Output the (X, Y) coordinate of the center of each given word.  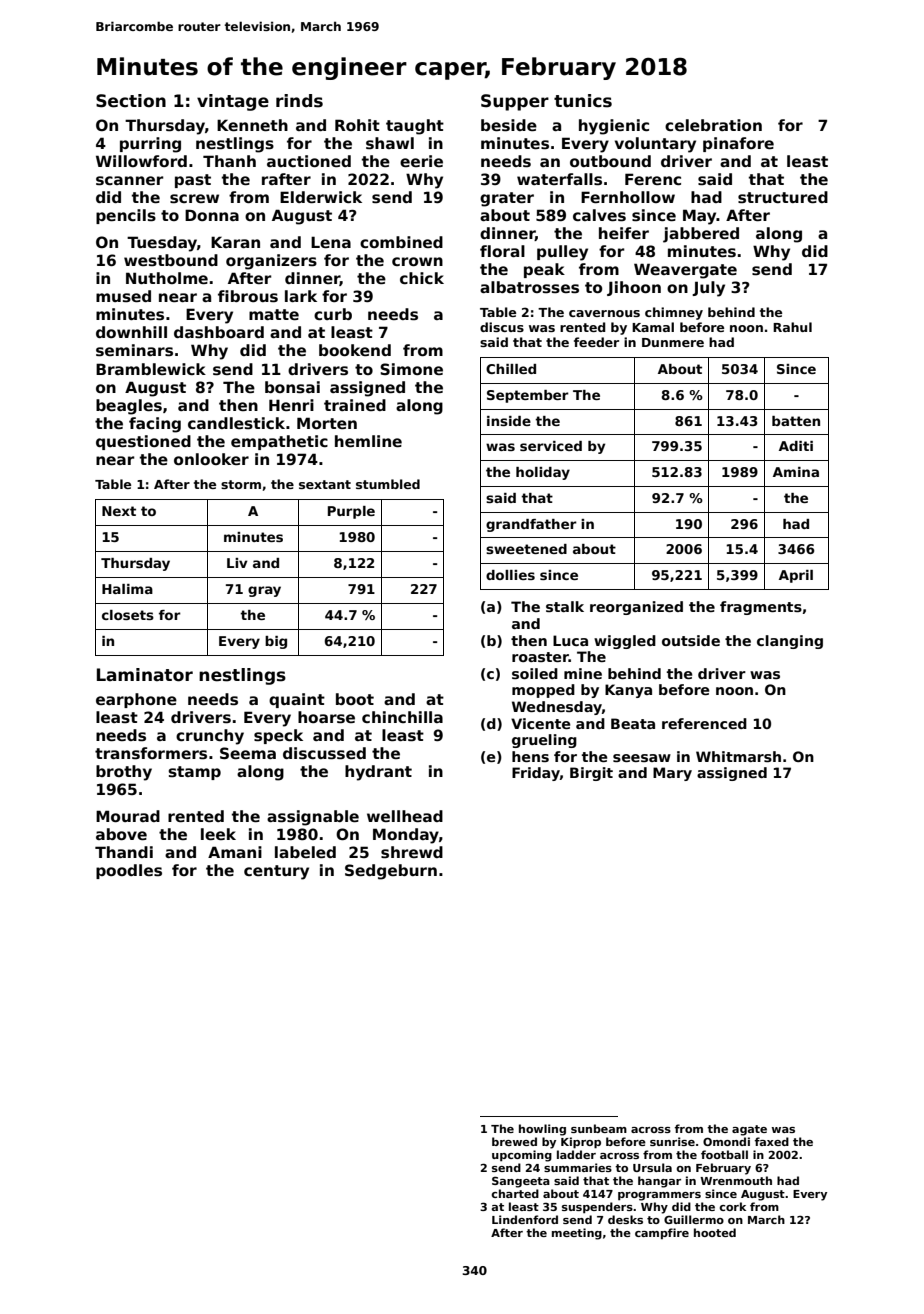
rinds (299, 101)
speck (278, 736)
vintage (233, 102)
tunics (583, 101)
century (276, 872)
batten (796, 421)
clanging (790, 642)
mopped (543, 691)
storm (241, 484)
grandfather (531, 525)
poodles (129, 871)
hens (530, 756)
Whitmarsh (738, 756)
